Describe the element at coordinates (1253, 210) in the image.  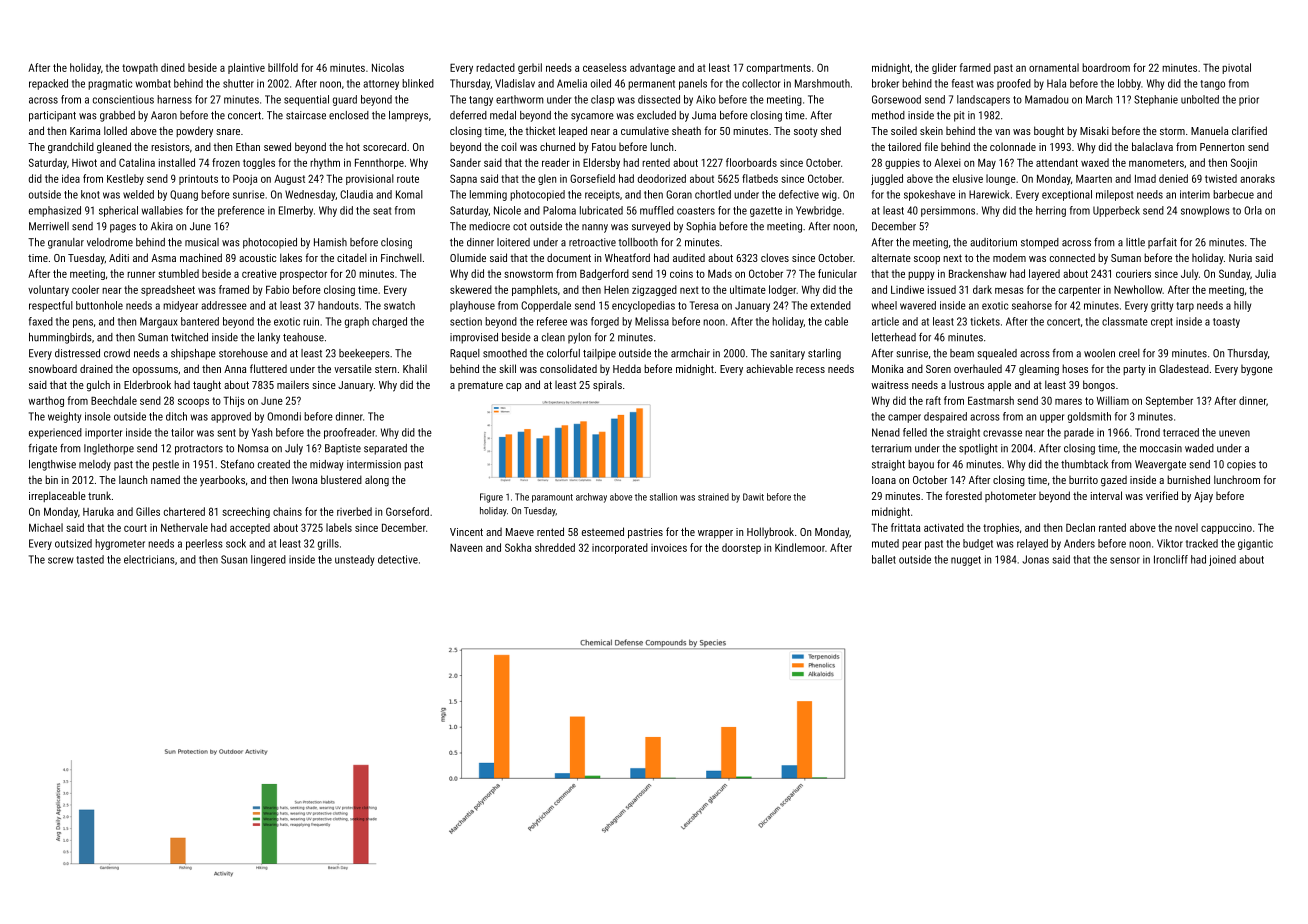
I see `Orla` at that location.
